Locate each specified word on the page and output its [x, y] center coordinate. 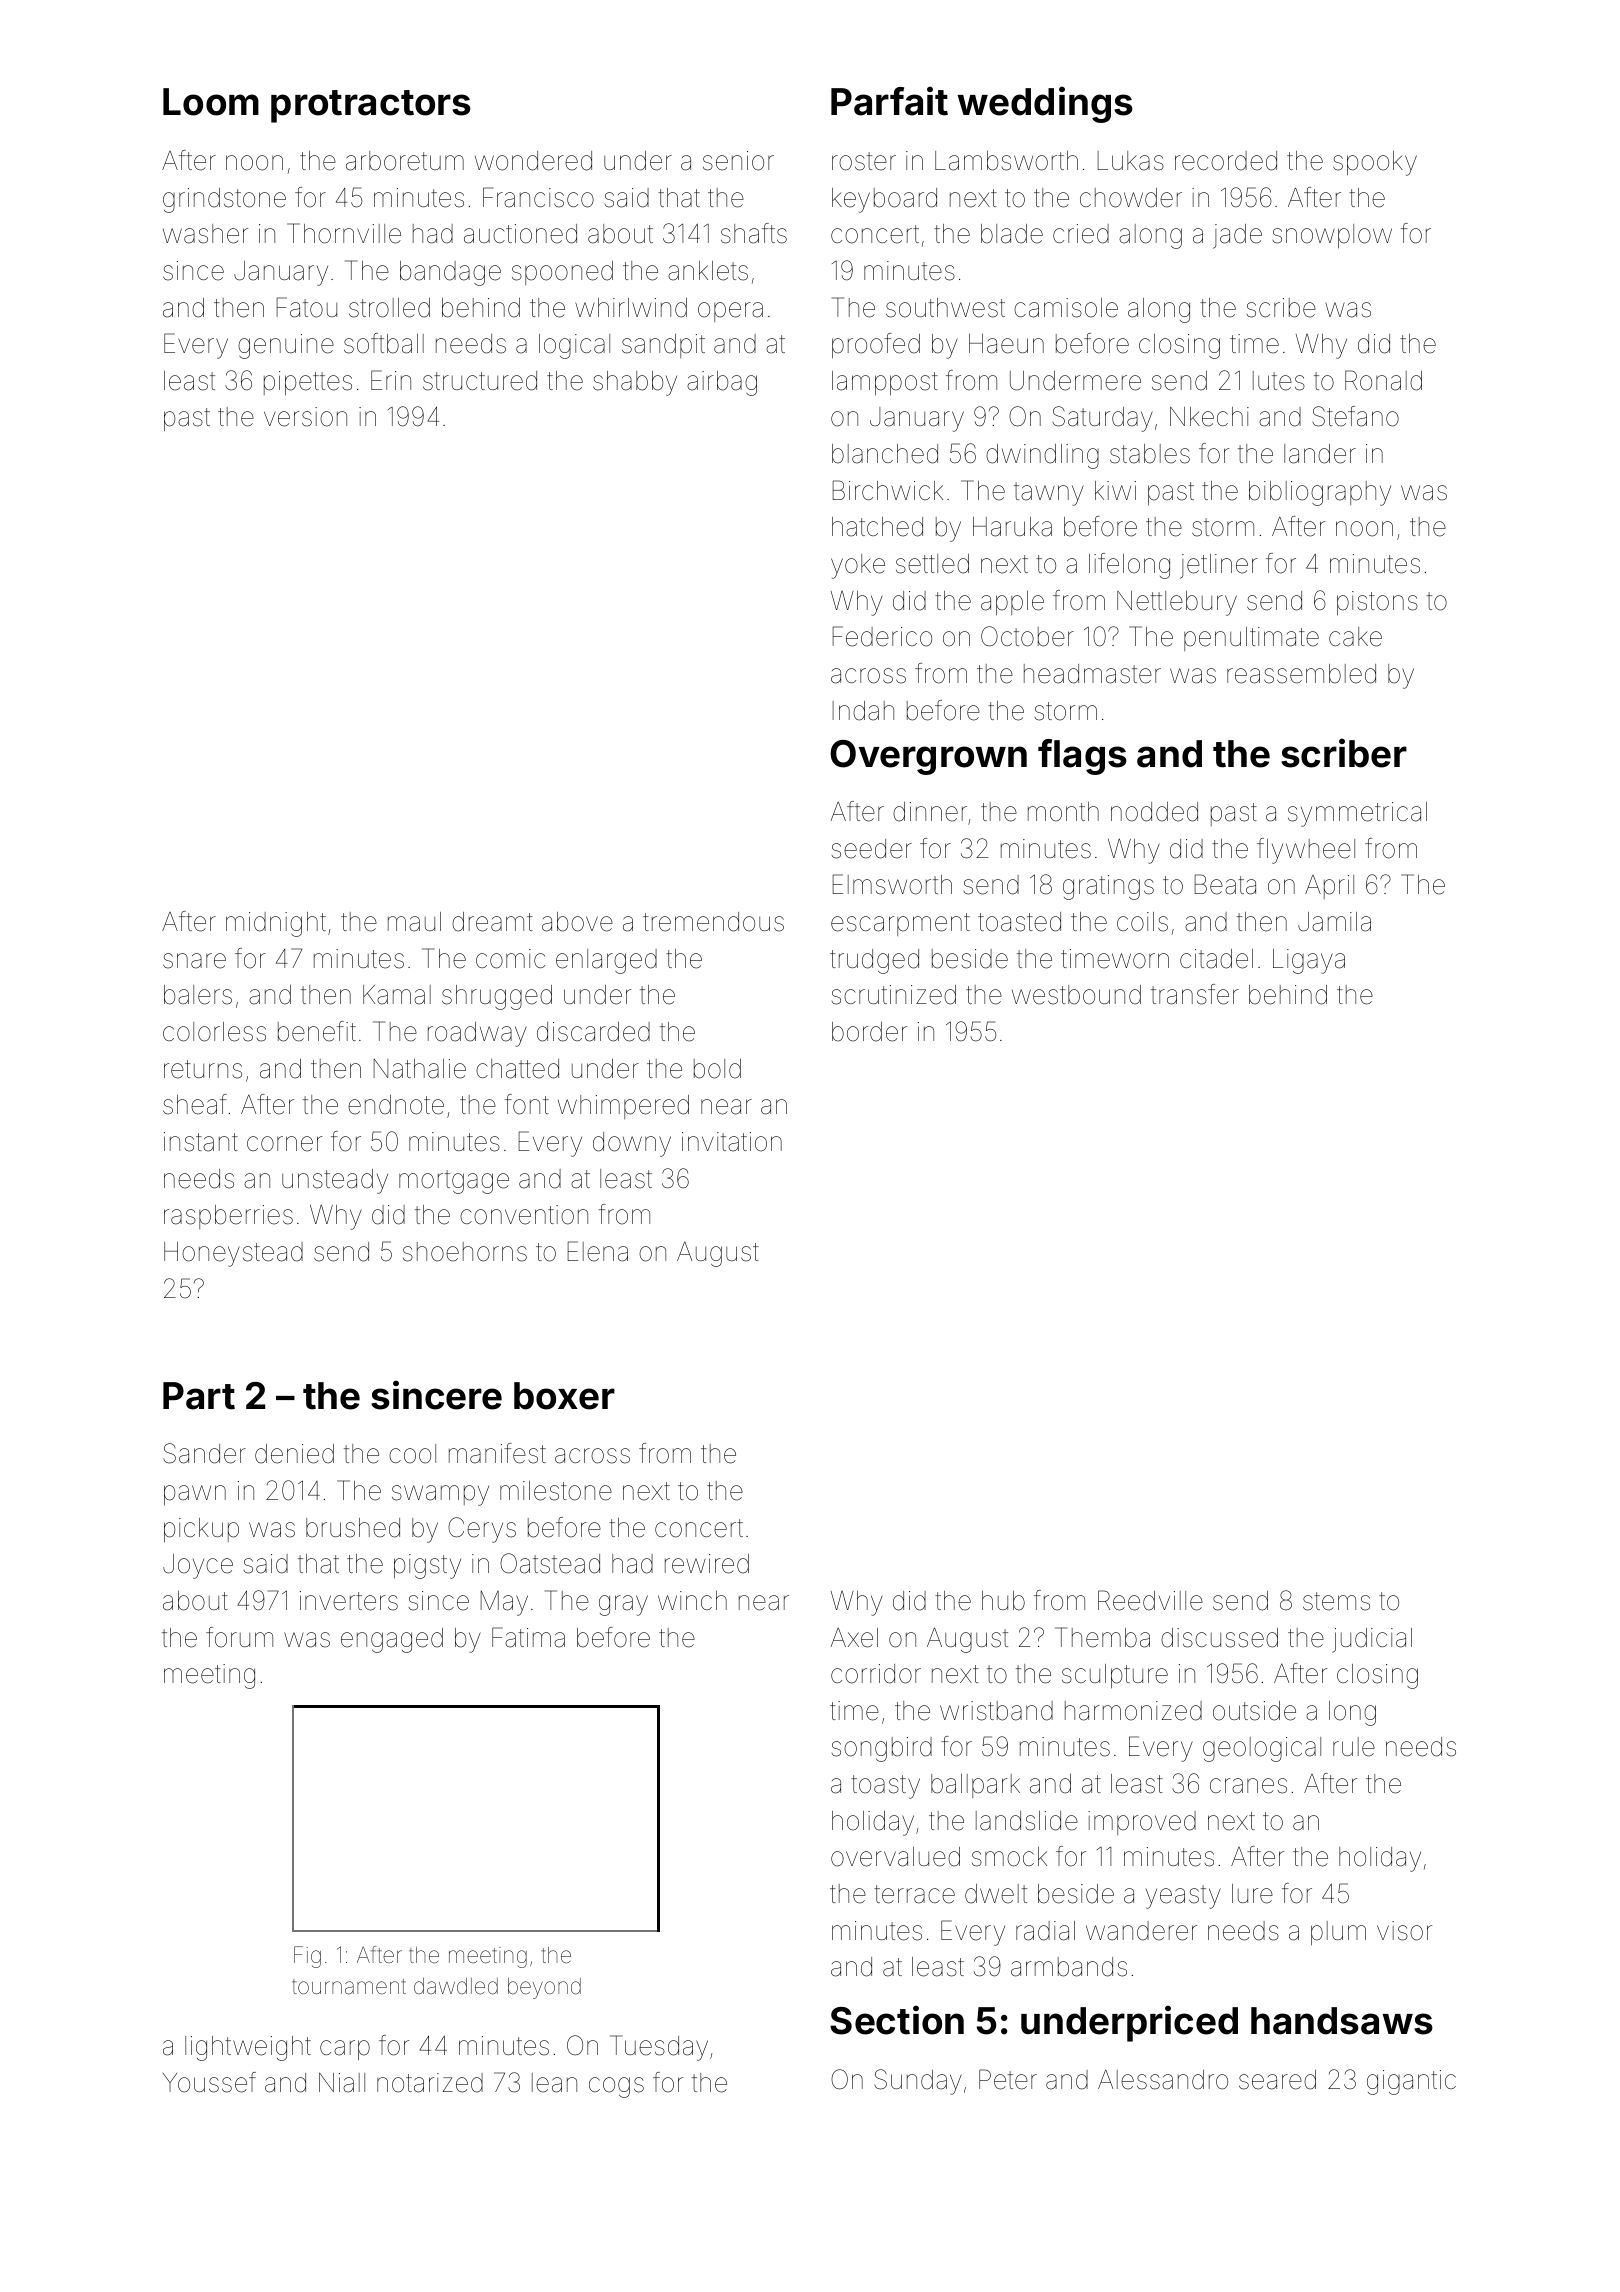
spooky [1375, 163]
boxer [564, 1396]
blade [1012, 234]
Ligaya [1309, 961]
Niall [342, 2083]
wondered [533, 161]
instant [201, 1142]
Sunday [918, 2082]
